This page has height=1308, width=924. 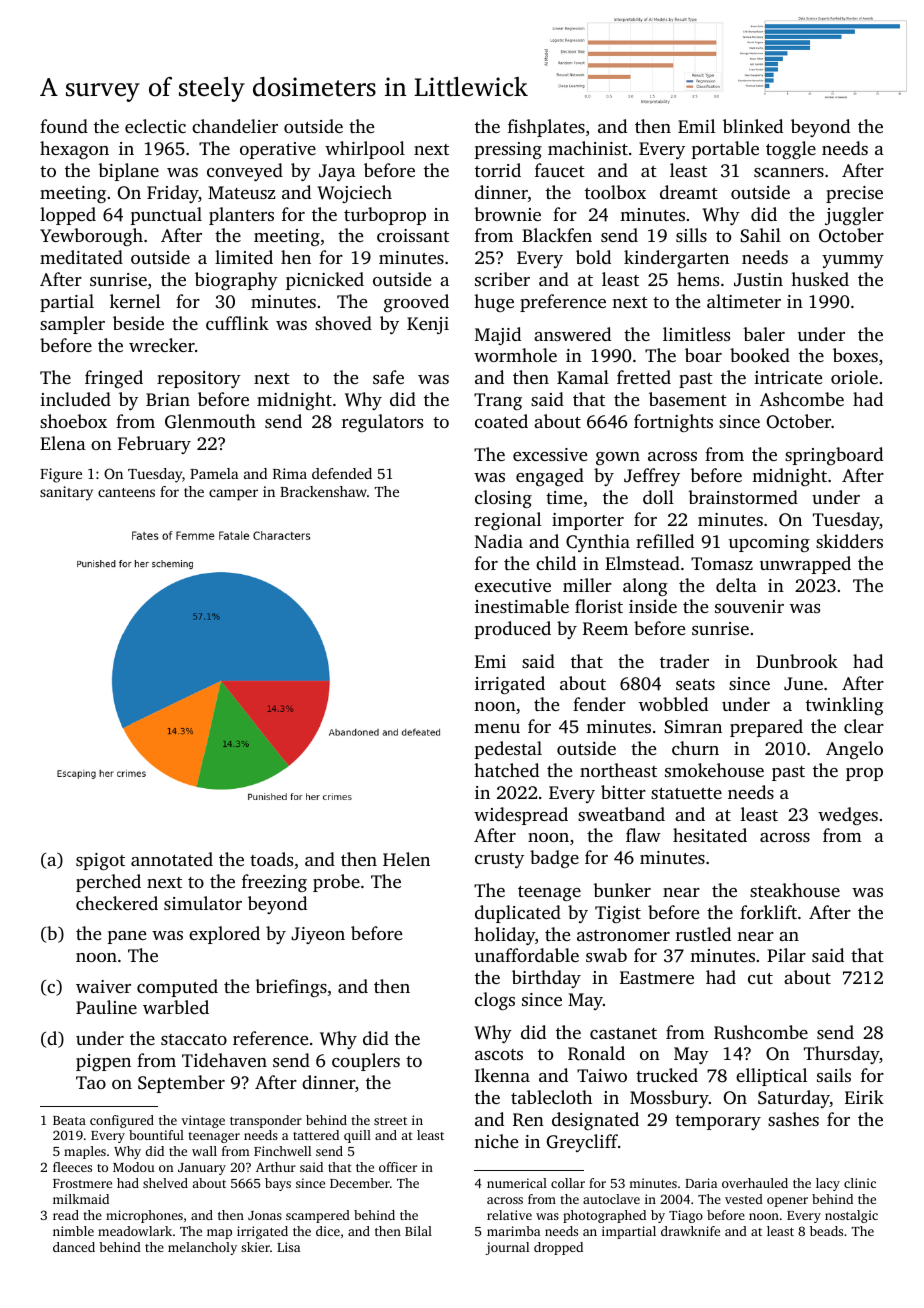 I want to click on toggle, so click(x=791, y=150).
